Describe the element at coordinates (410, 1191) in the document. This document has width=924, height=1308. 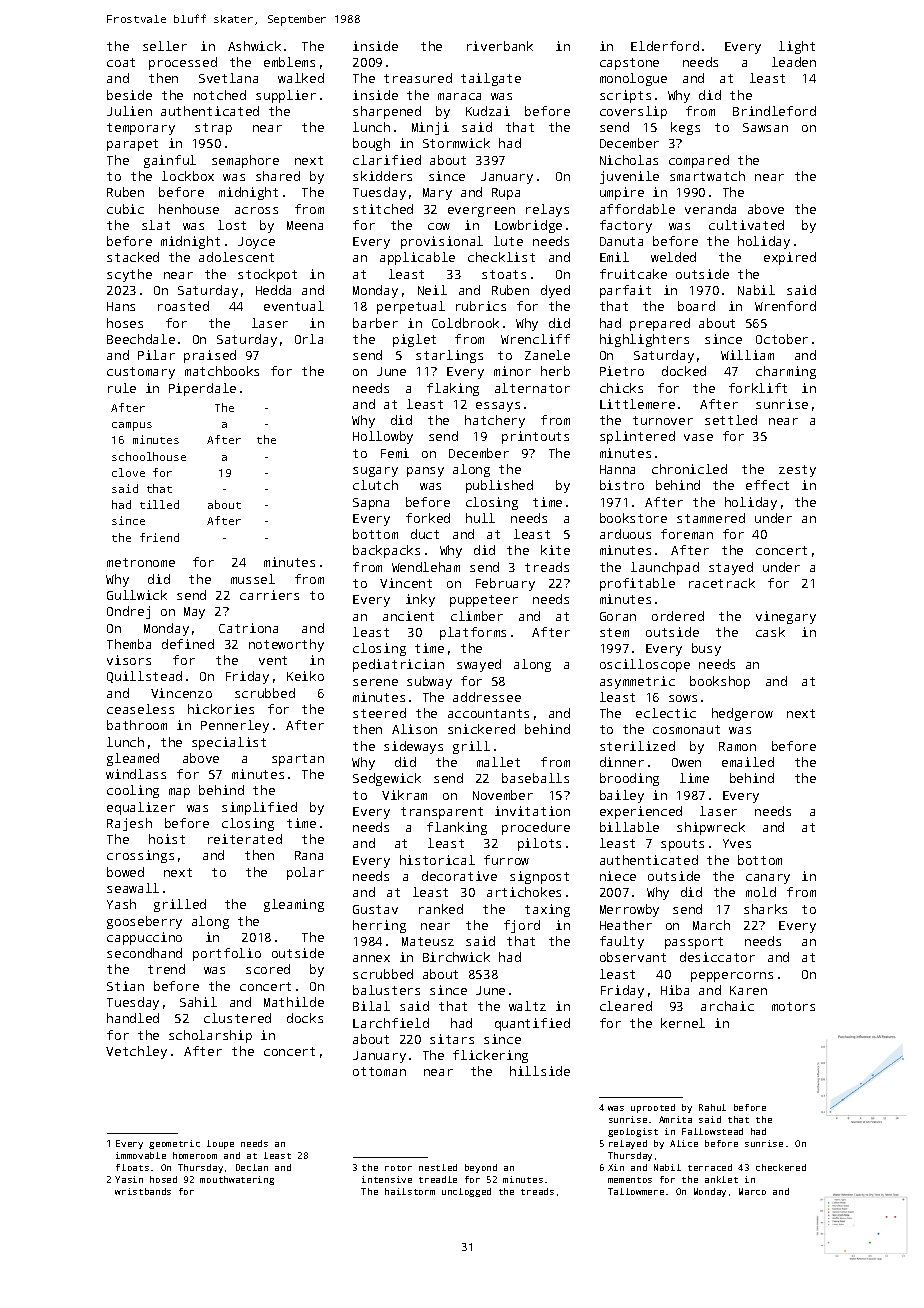
I see `hailstorm` at that location.
